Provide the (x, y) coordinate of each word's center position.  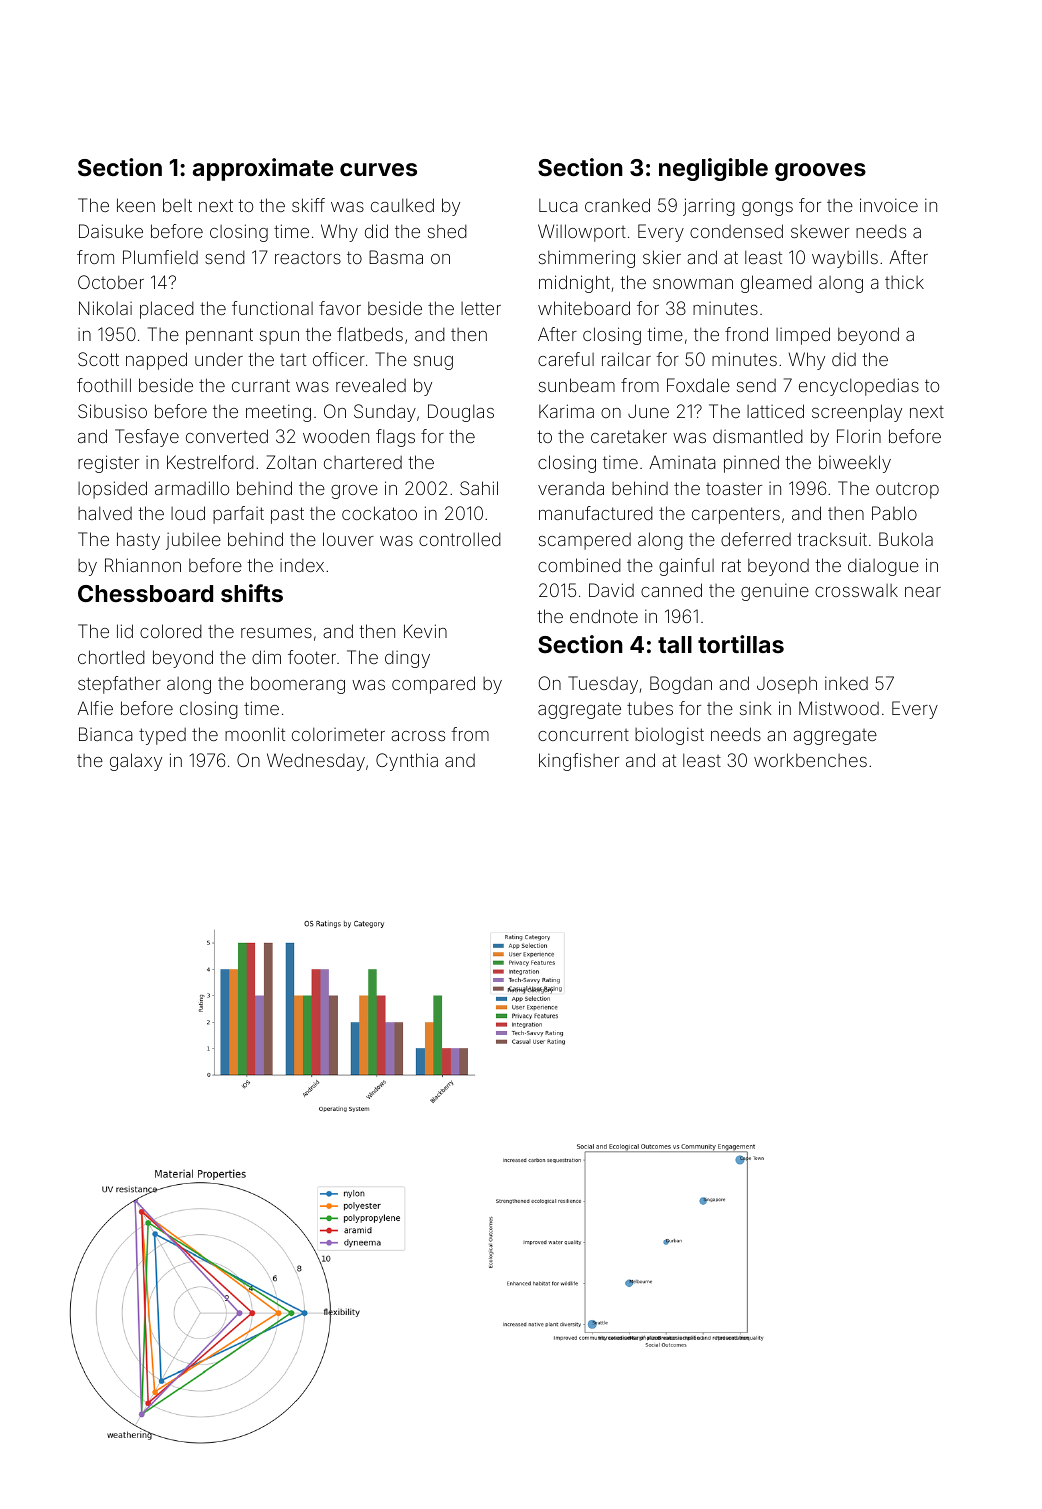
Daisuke (111, 231)
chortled (111, 657)
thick (904, 282)
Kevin (425, 631)
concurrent (583, 735)
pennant (219, 336)
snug (433, 363)
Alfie (95, 708)
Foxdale (698, 385)
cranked (617, 205)
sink (755, 708)
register (108, 464)
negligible (713, 169)
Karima (566, 411)
